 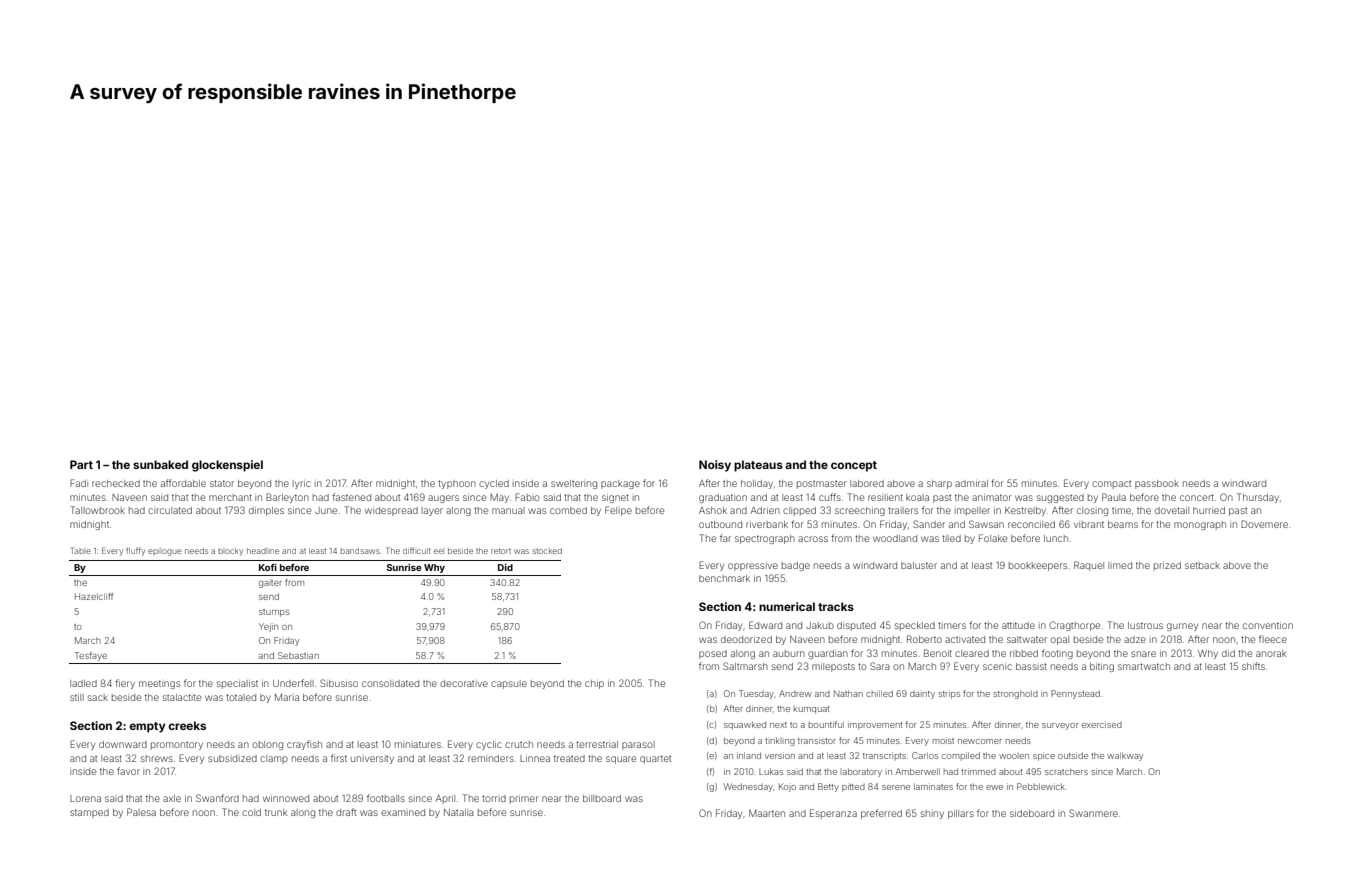 I want to click on setback, so click(x=1202, y=565).
